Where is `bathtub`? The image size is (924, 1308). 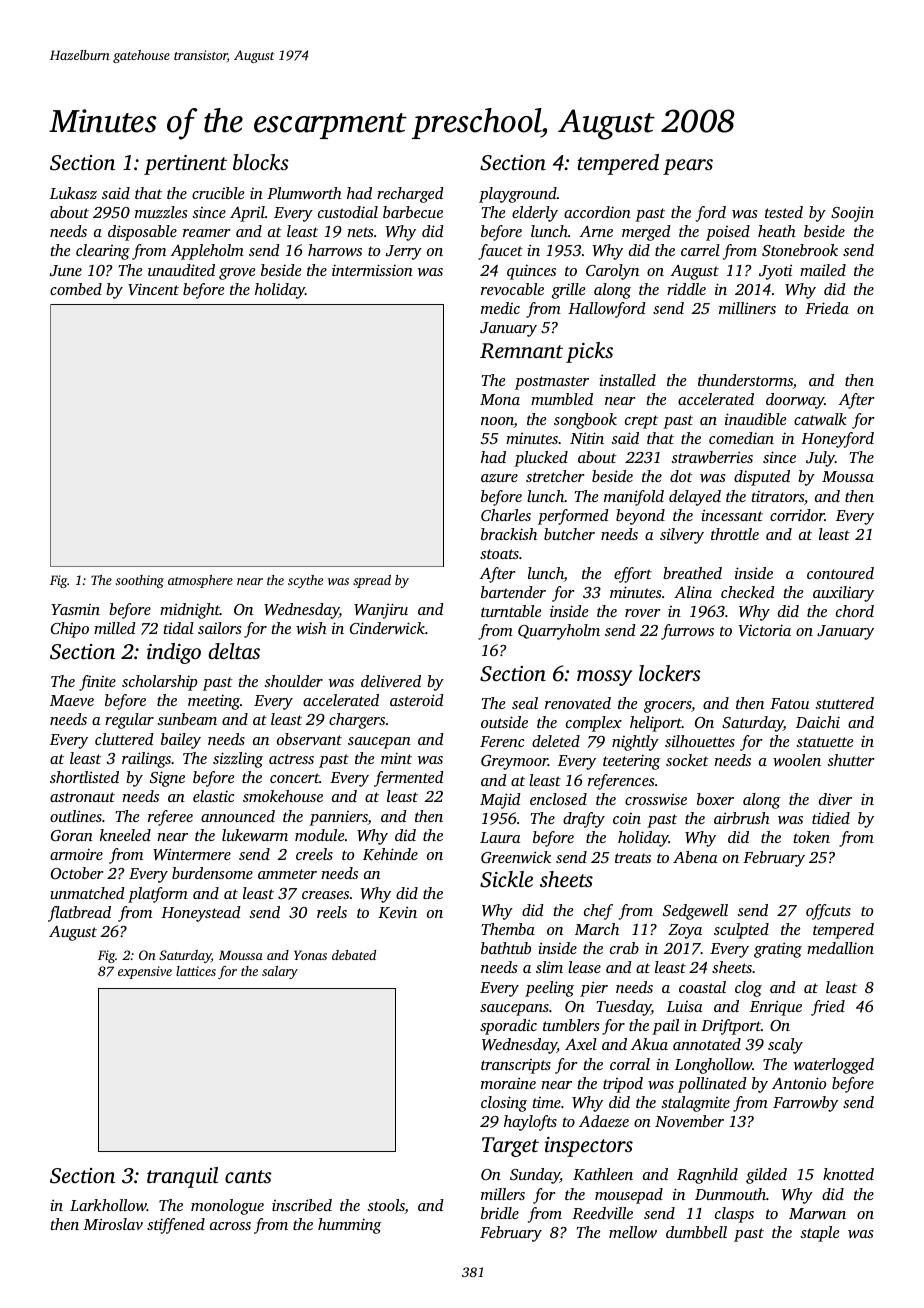 bathtub is located at coordinates (506, 948).
